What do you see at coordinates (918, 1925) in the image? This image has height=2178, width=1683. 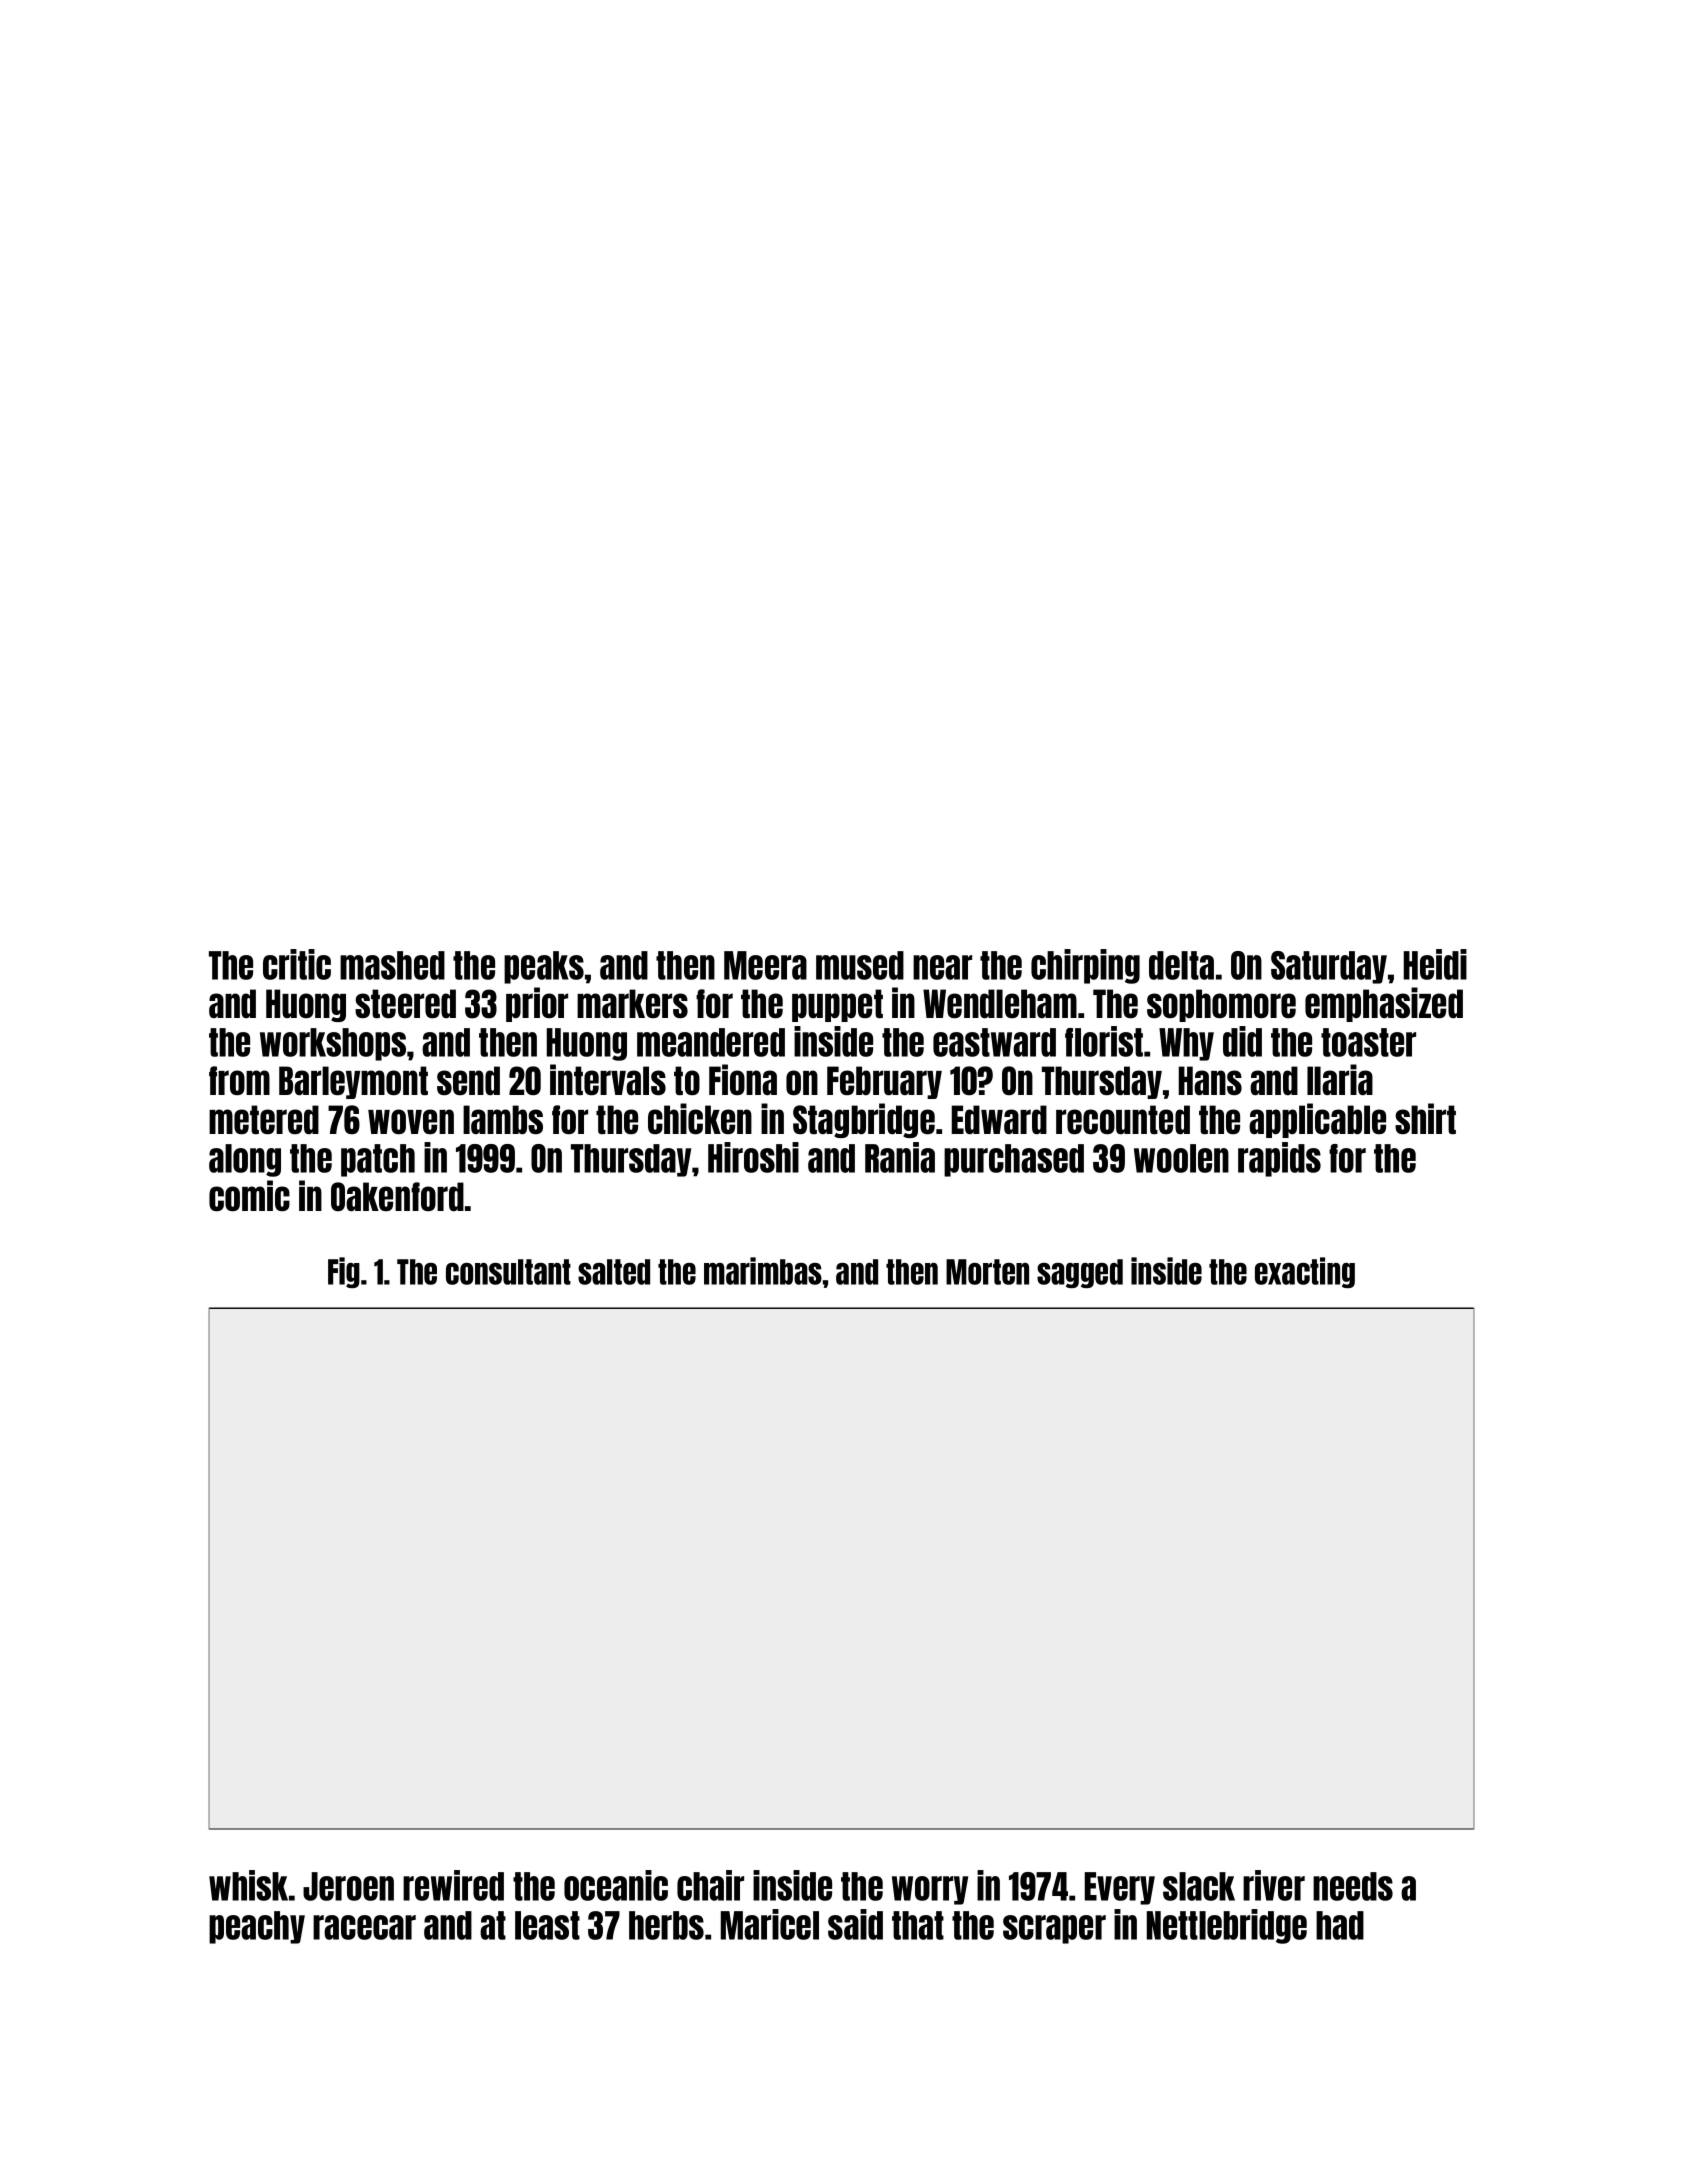 I see `that` at bounding box center [918, 1925].
